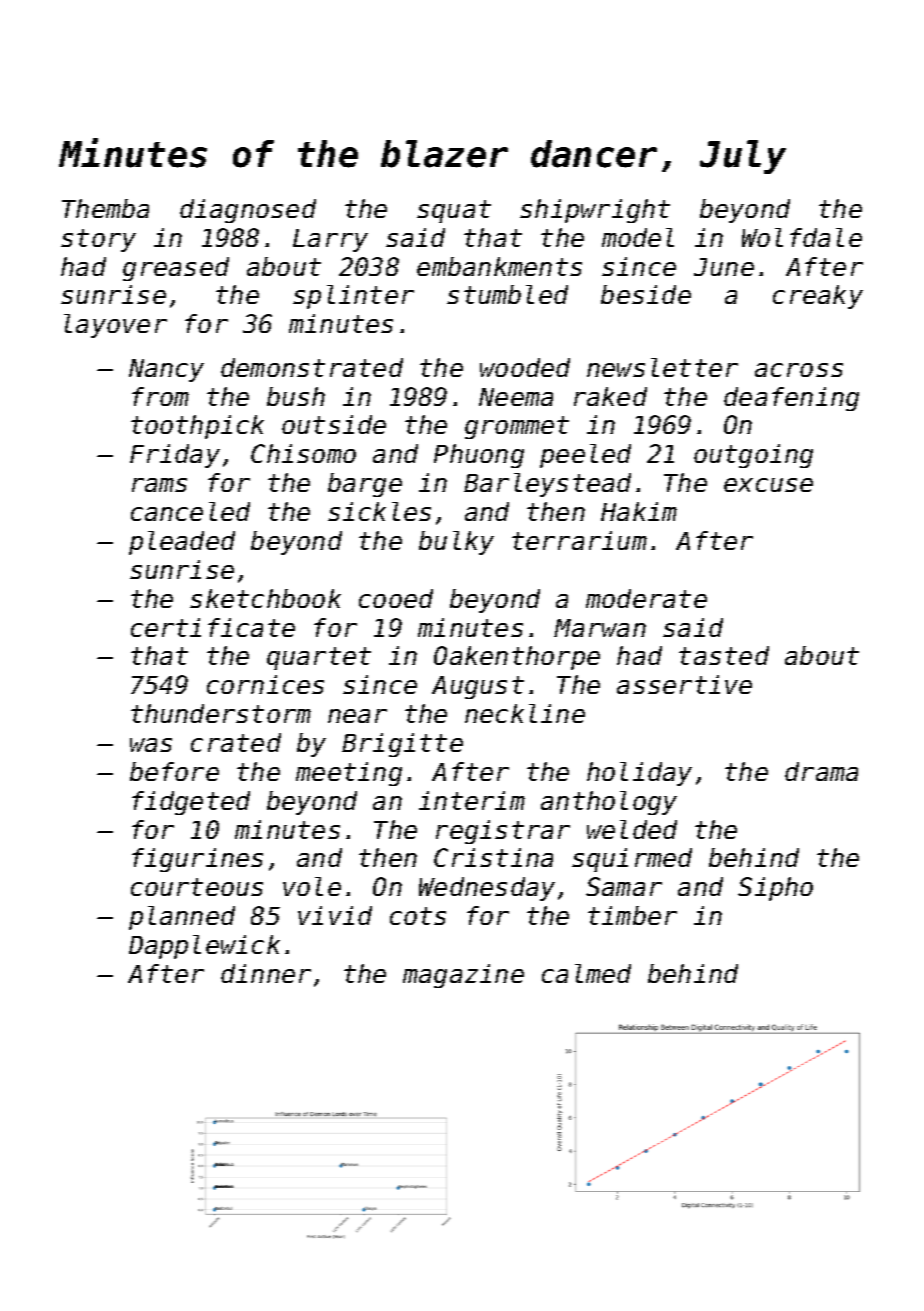 Image resolution: width=924 pixels, height=1311 pixels. What do you see at coordinates (159, 485) in the page?
I see `rams` at bounding box center [159, 485].
